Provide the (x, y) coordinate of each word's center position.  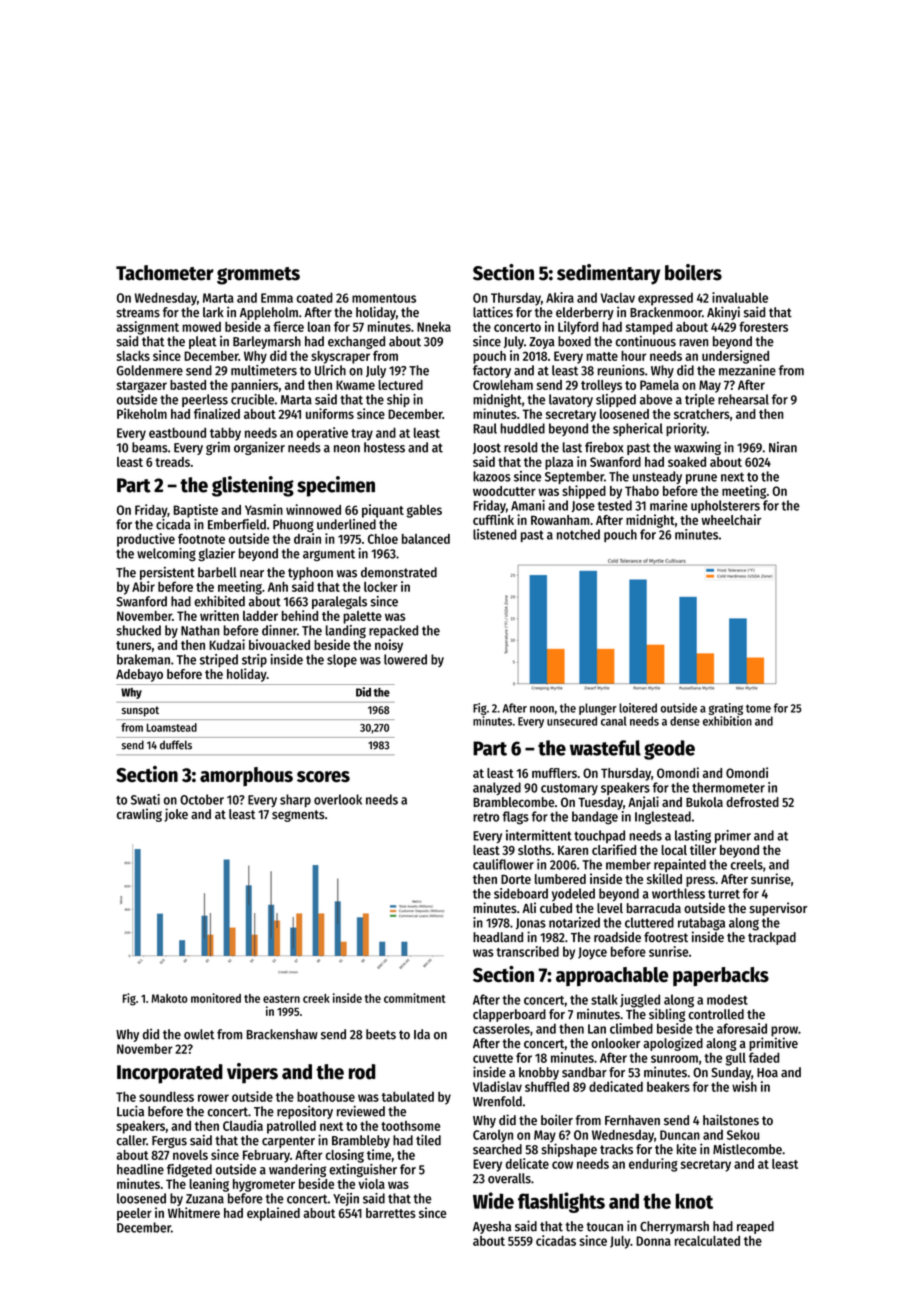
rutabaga (701, 924)
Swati (145, 799)
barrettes (391, 1213)
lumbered (560, 879)
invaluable (740, 297)
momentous (384, 298)
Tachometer (165, 273)
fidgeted (189, 1170)
